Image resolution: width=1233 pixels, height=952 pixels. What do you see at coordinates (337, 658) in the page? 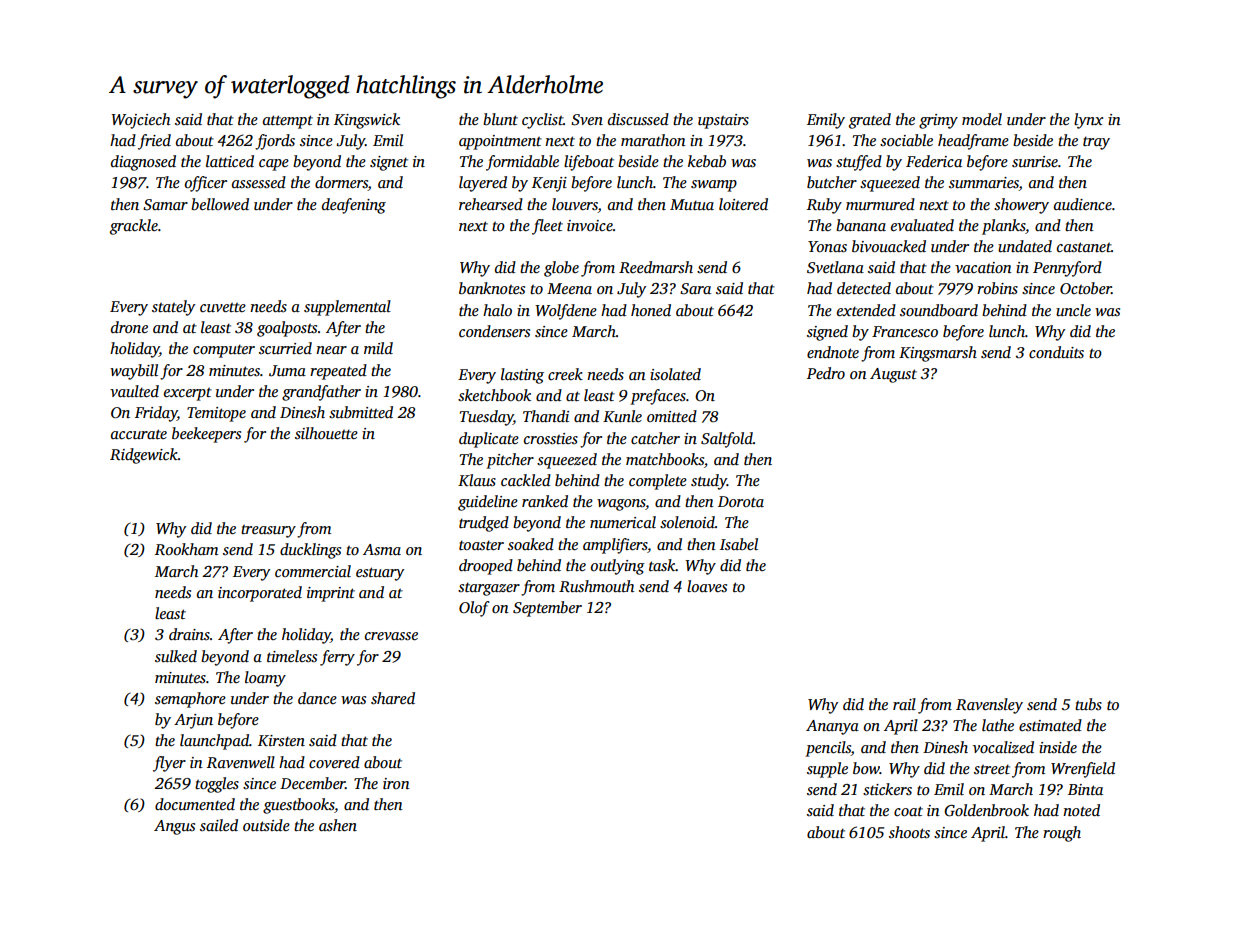
I see `ferry` at bounding box center [337, 658].
